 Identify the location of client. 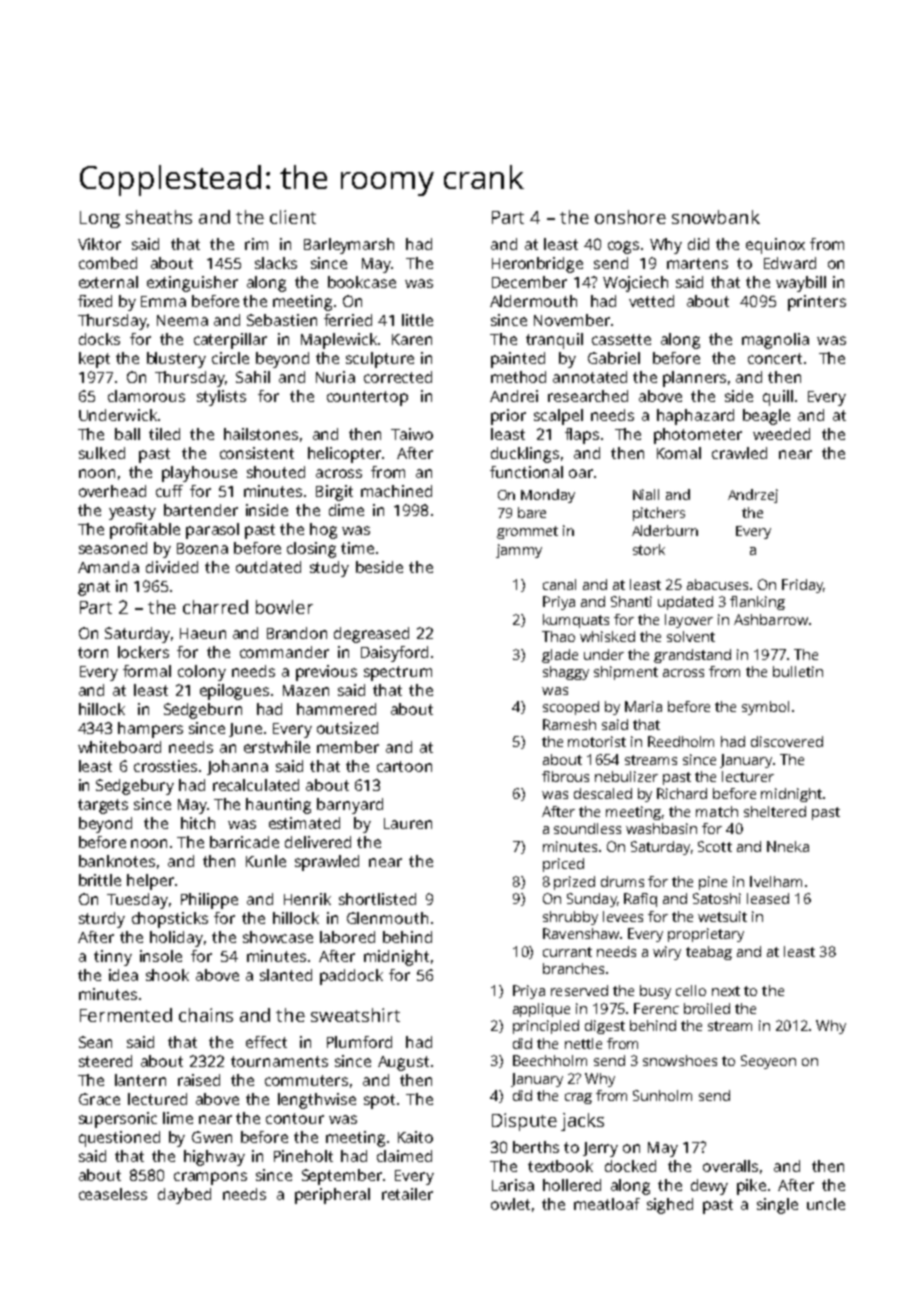
(293, 217).
